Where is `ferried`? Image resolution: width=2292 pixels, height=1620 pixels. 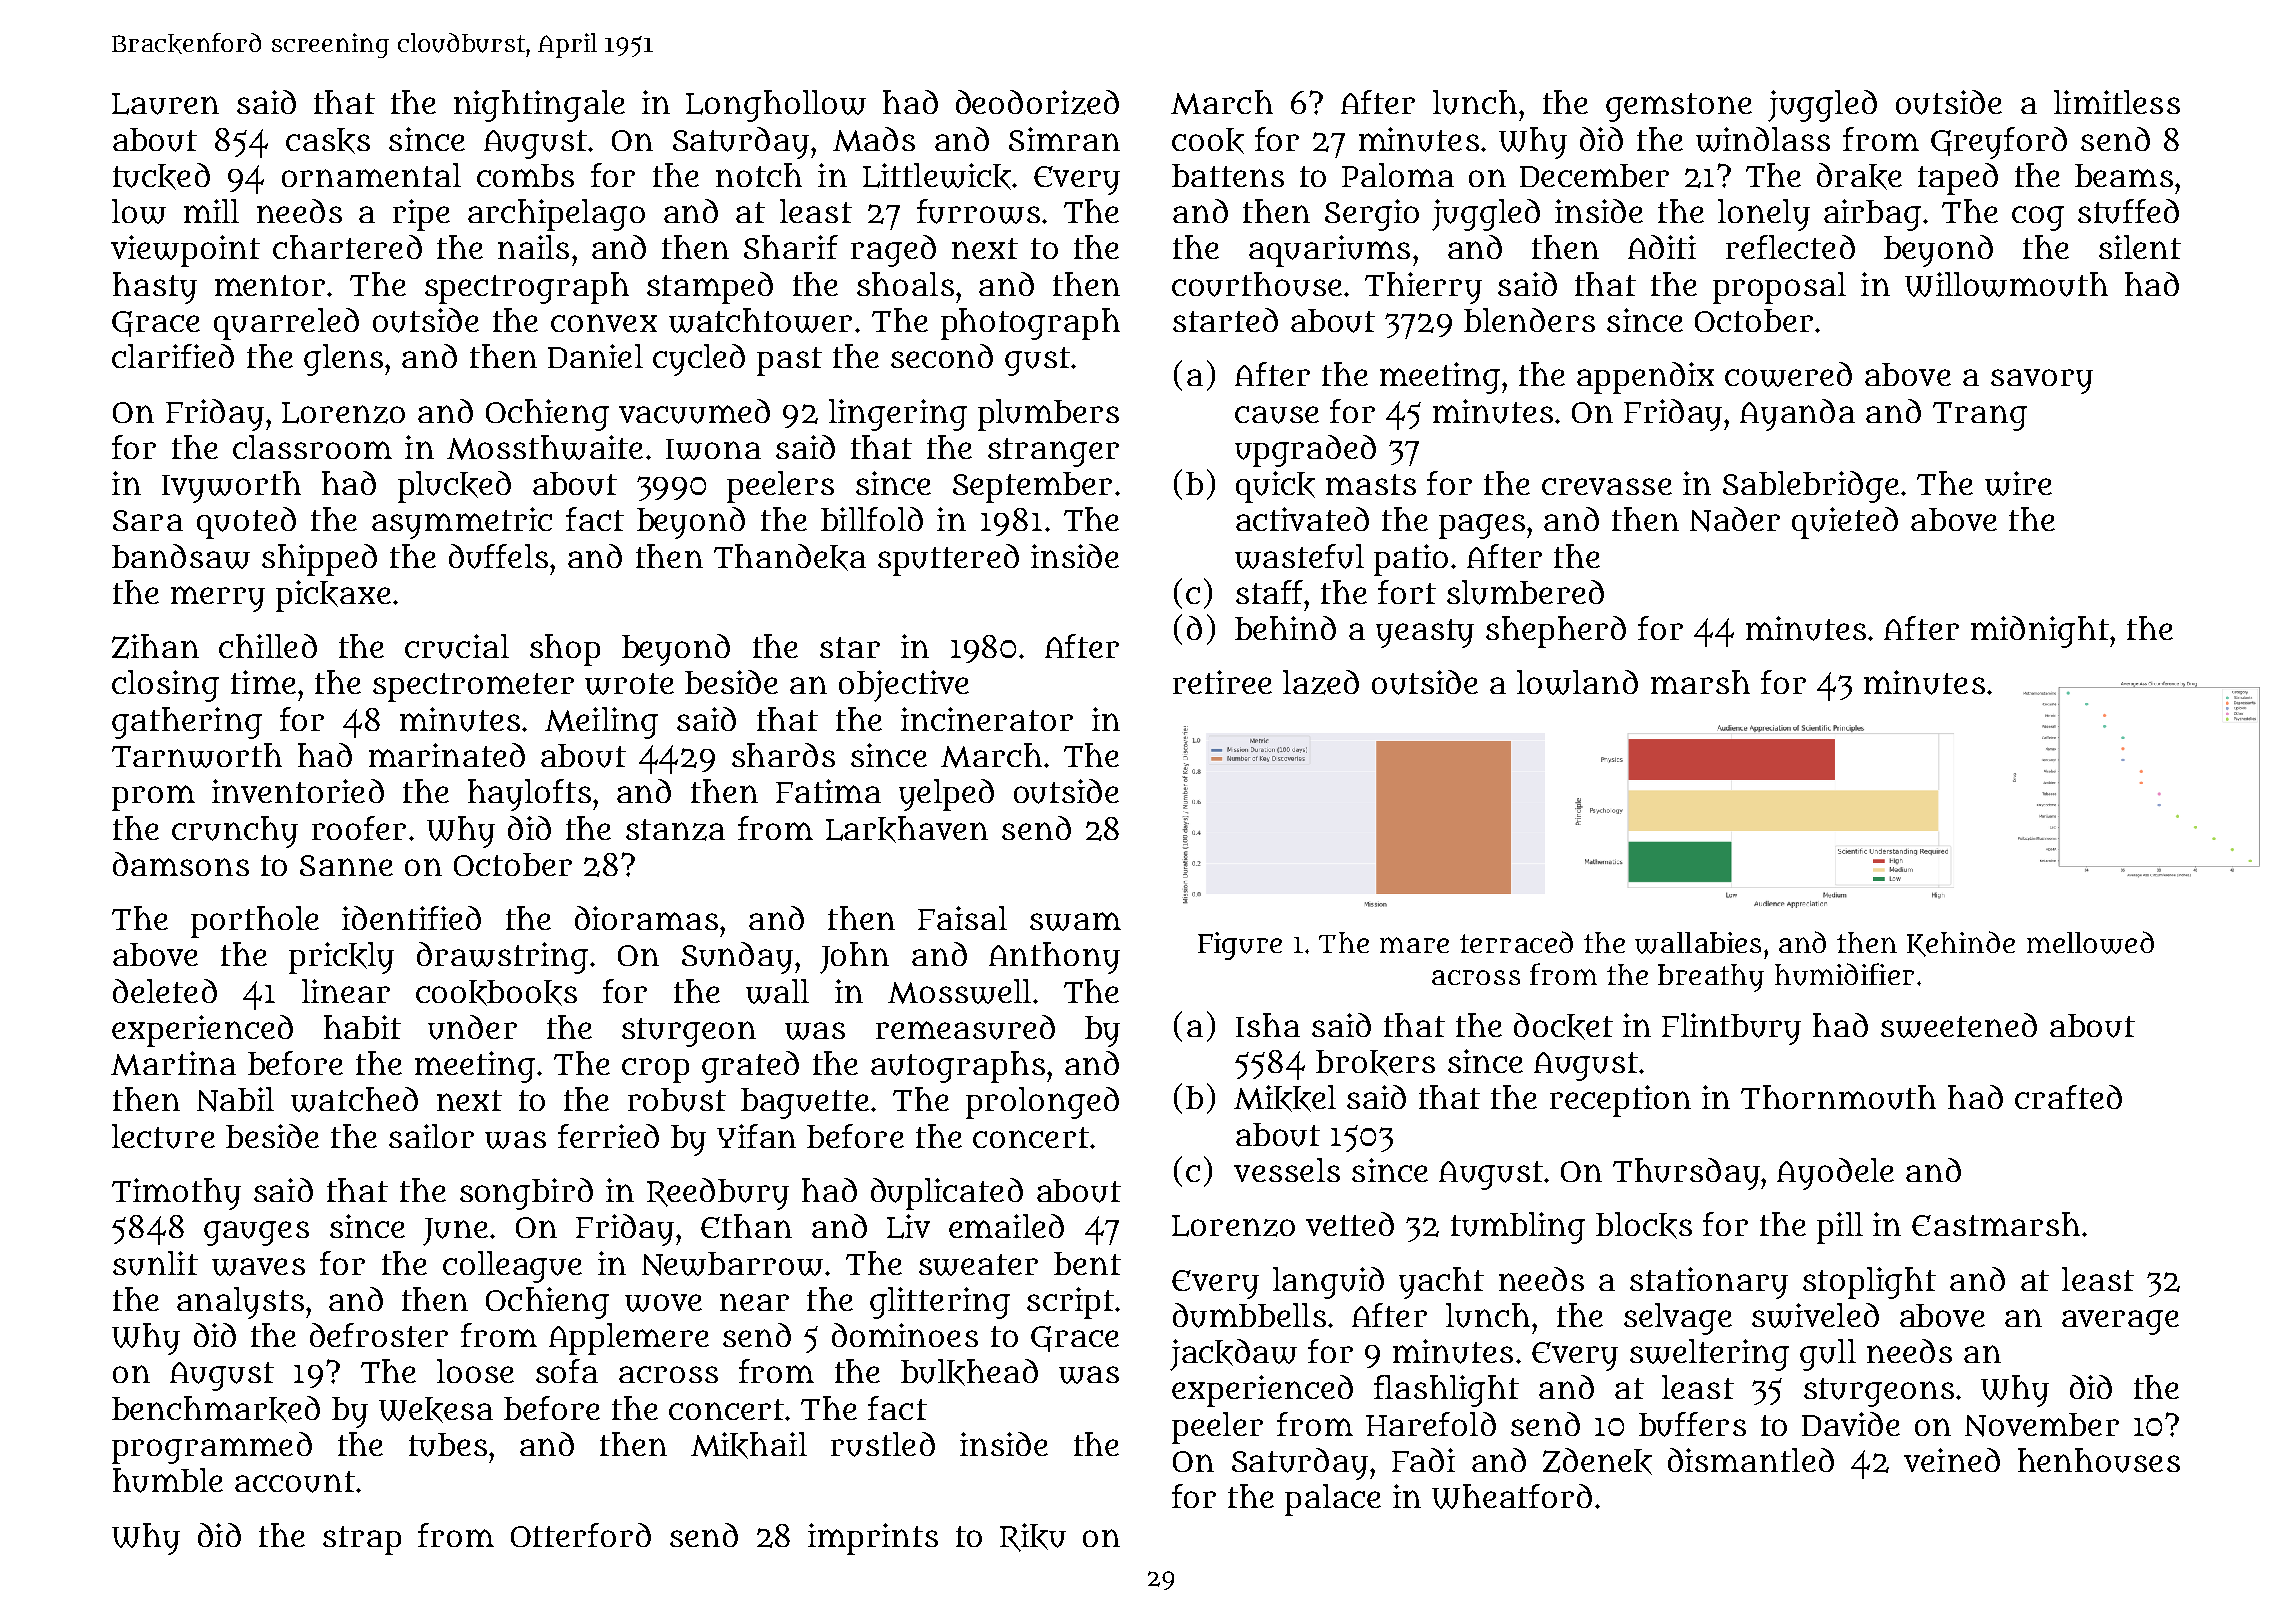
ferried is located at coordinates (608, 1136).
